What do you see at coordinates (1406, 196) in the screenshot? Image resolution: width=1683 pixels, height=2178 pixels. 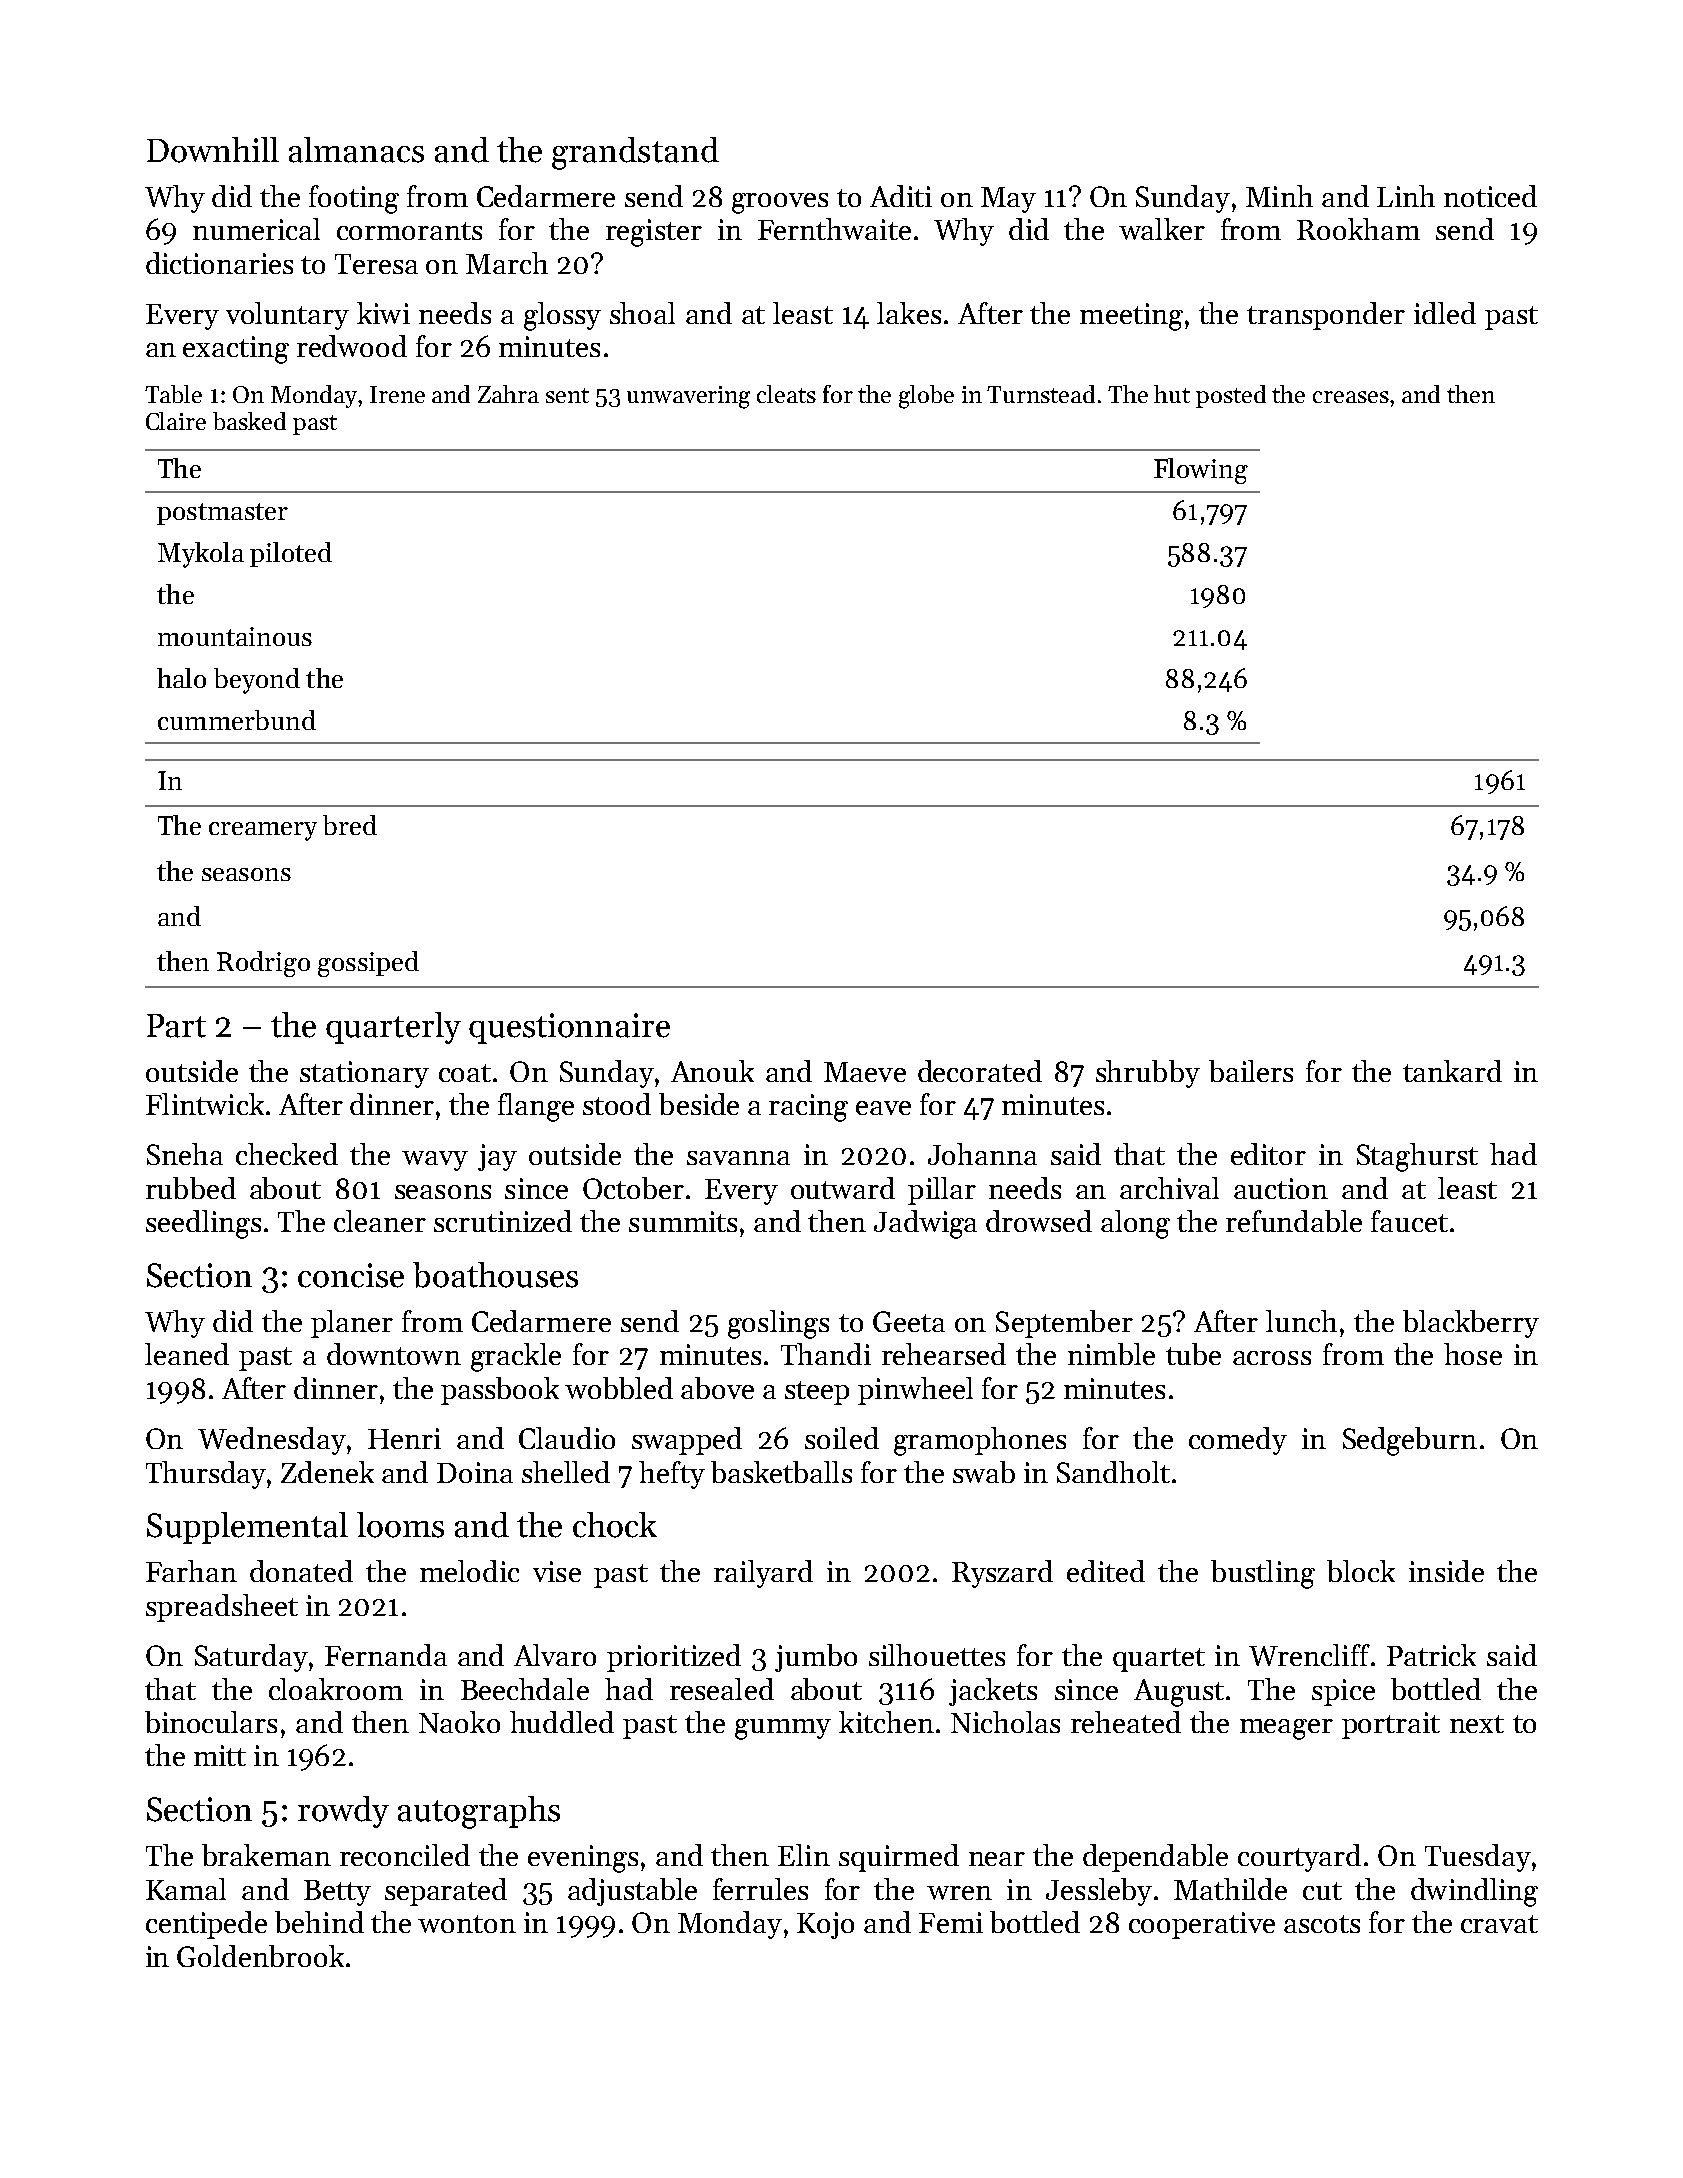 I see `Linh` at bounding box center [1406, 196].
